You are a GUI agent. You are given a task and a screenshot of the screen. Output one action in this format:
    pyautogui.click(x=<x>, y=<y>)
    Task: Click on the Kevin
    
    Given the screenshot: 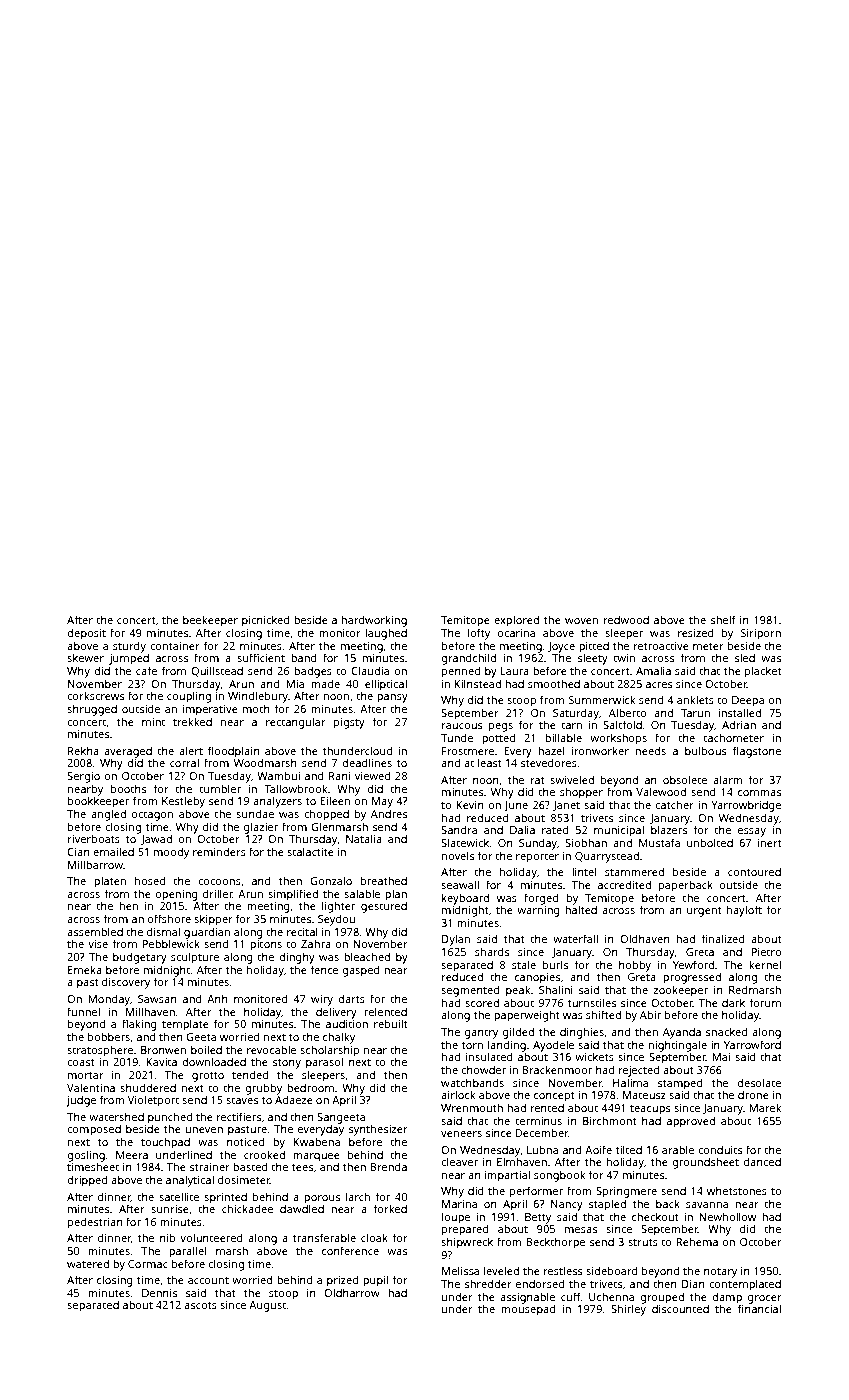 What is the action you would take?
    pyautogui.click(x=470, y=805)
